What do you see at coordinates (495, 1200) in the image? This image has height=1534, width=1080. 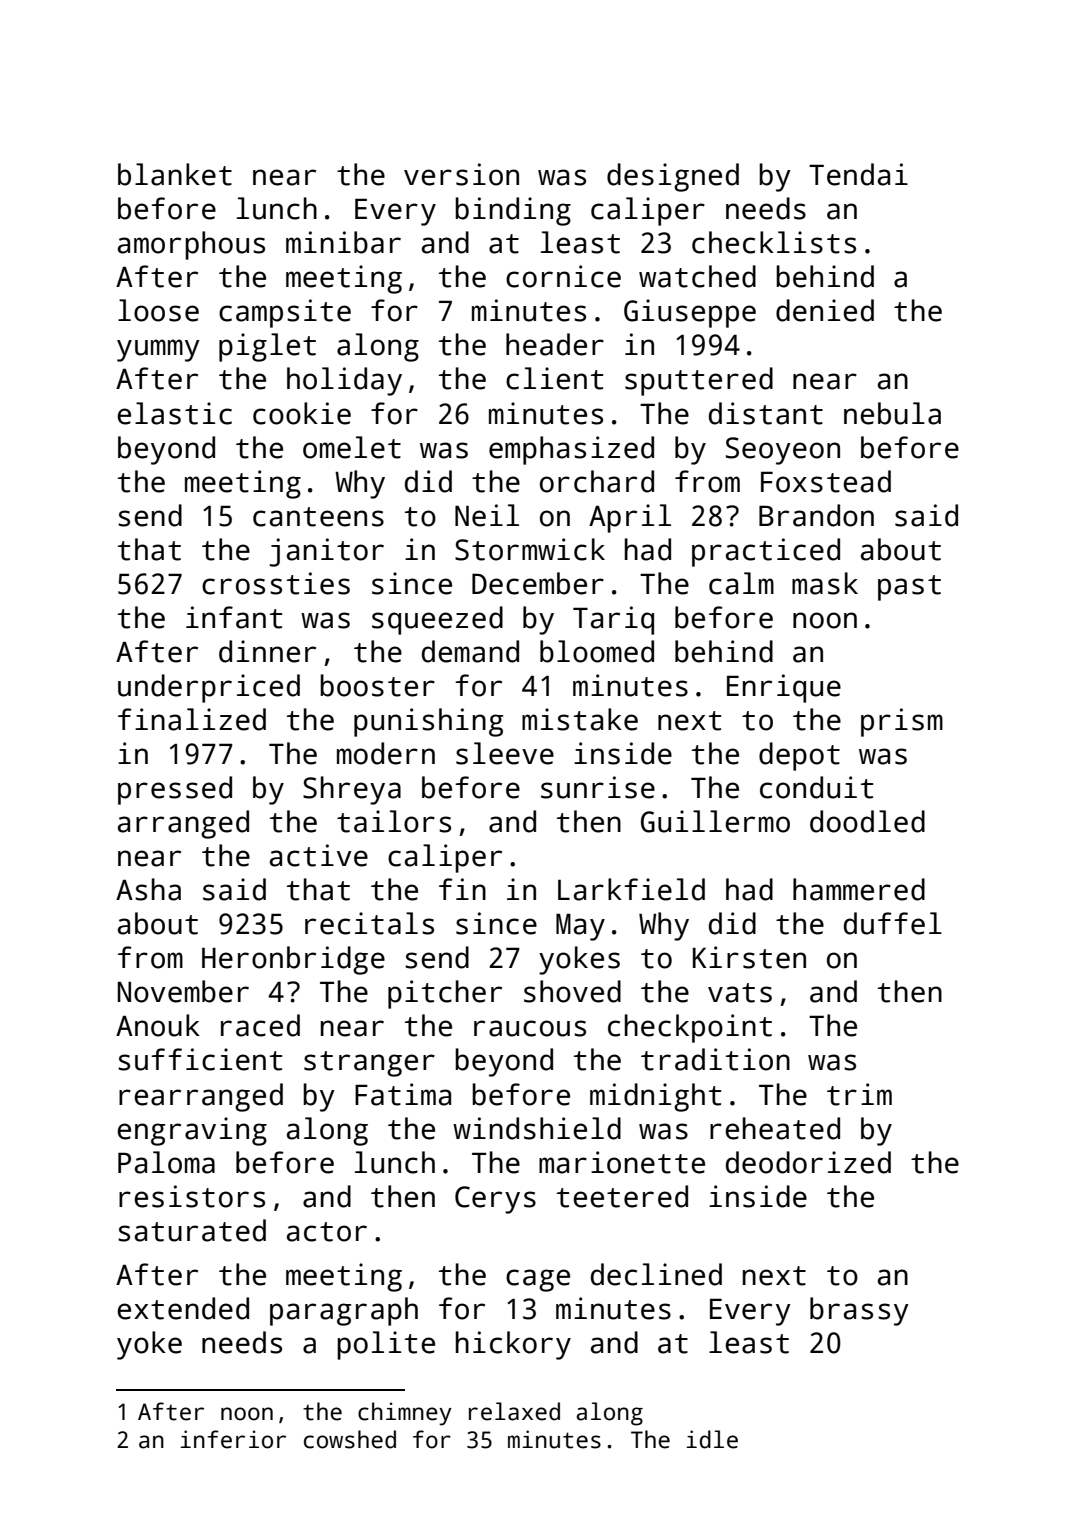 I see `Cerys` at bounding box center [495, 1200].
